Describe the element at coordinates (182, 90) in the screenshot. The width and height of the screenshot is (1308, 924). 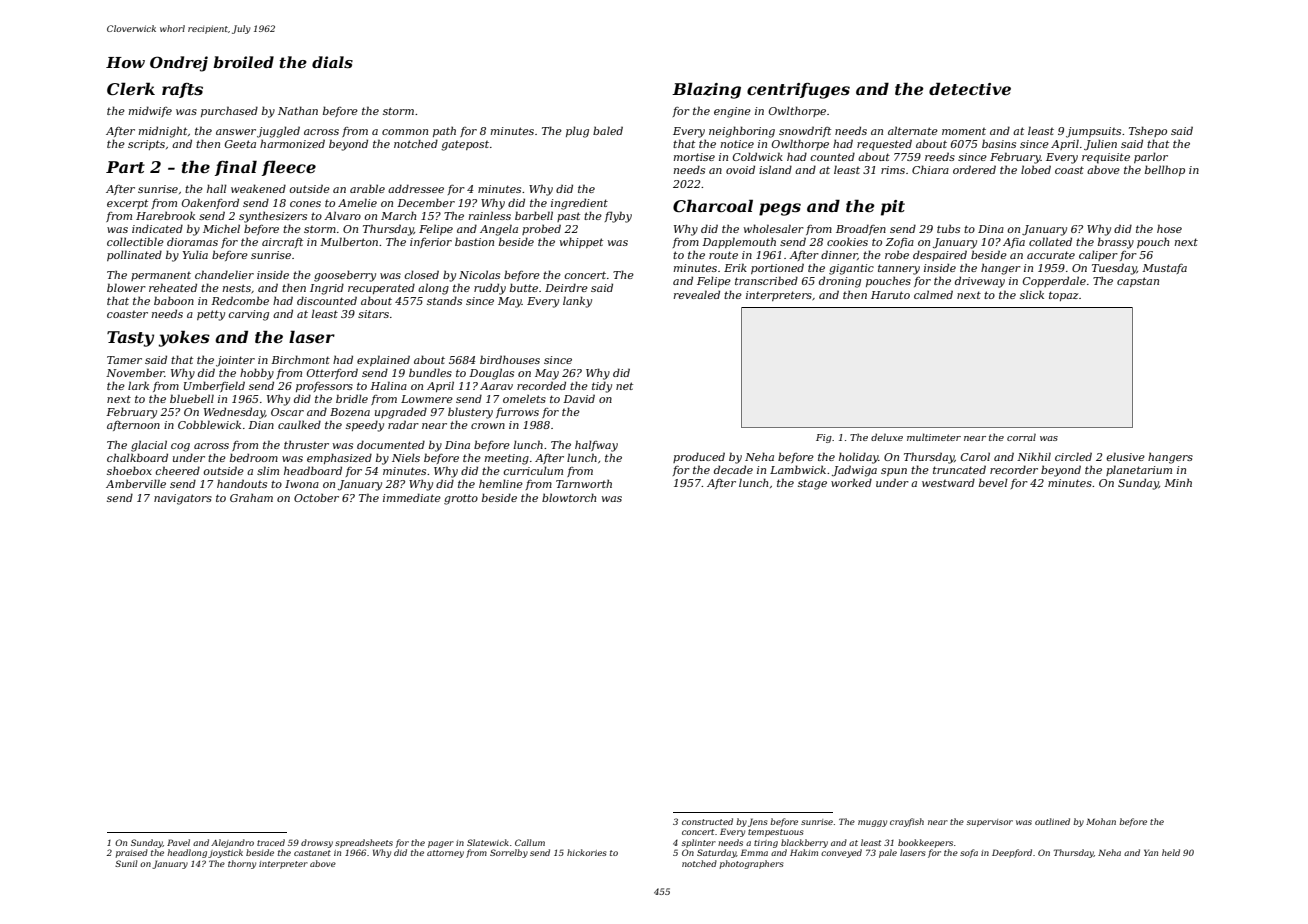
I see `rafts` at that location.
